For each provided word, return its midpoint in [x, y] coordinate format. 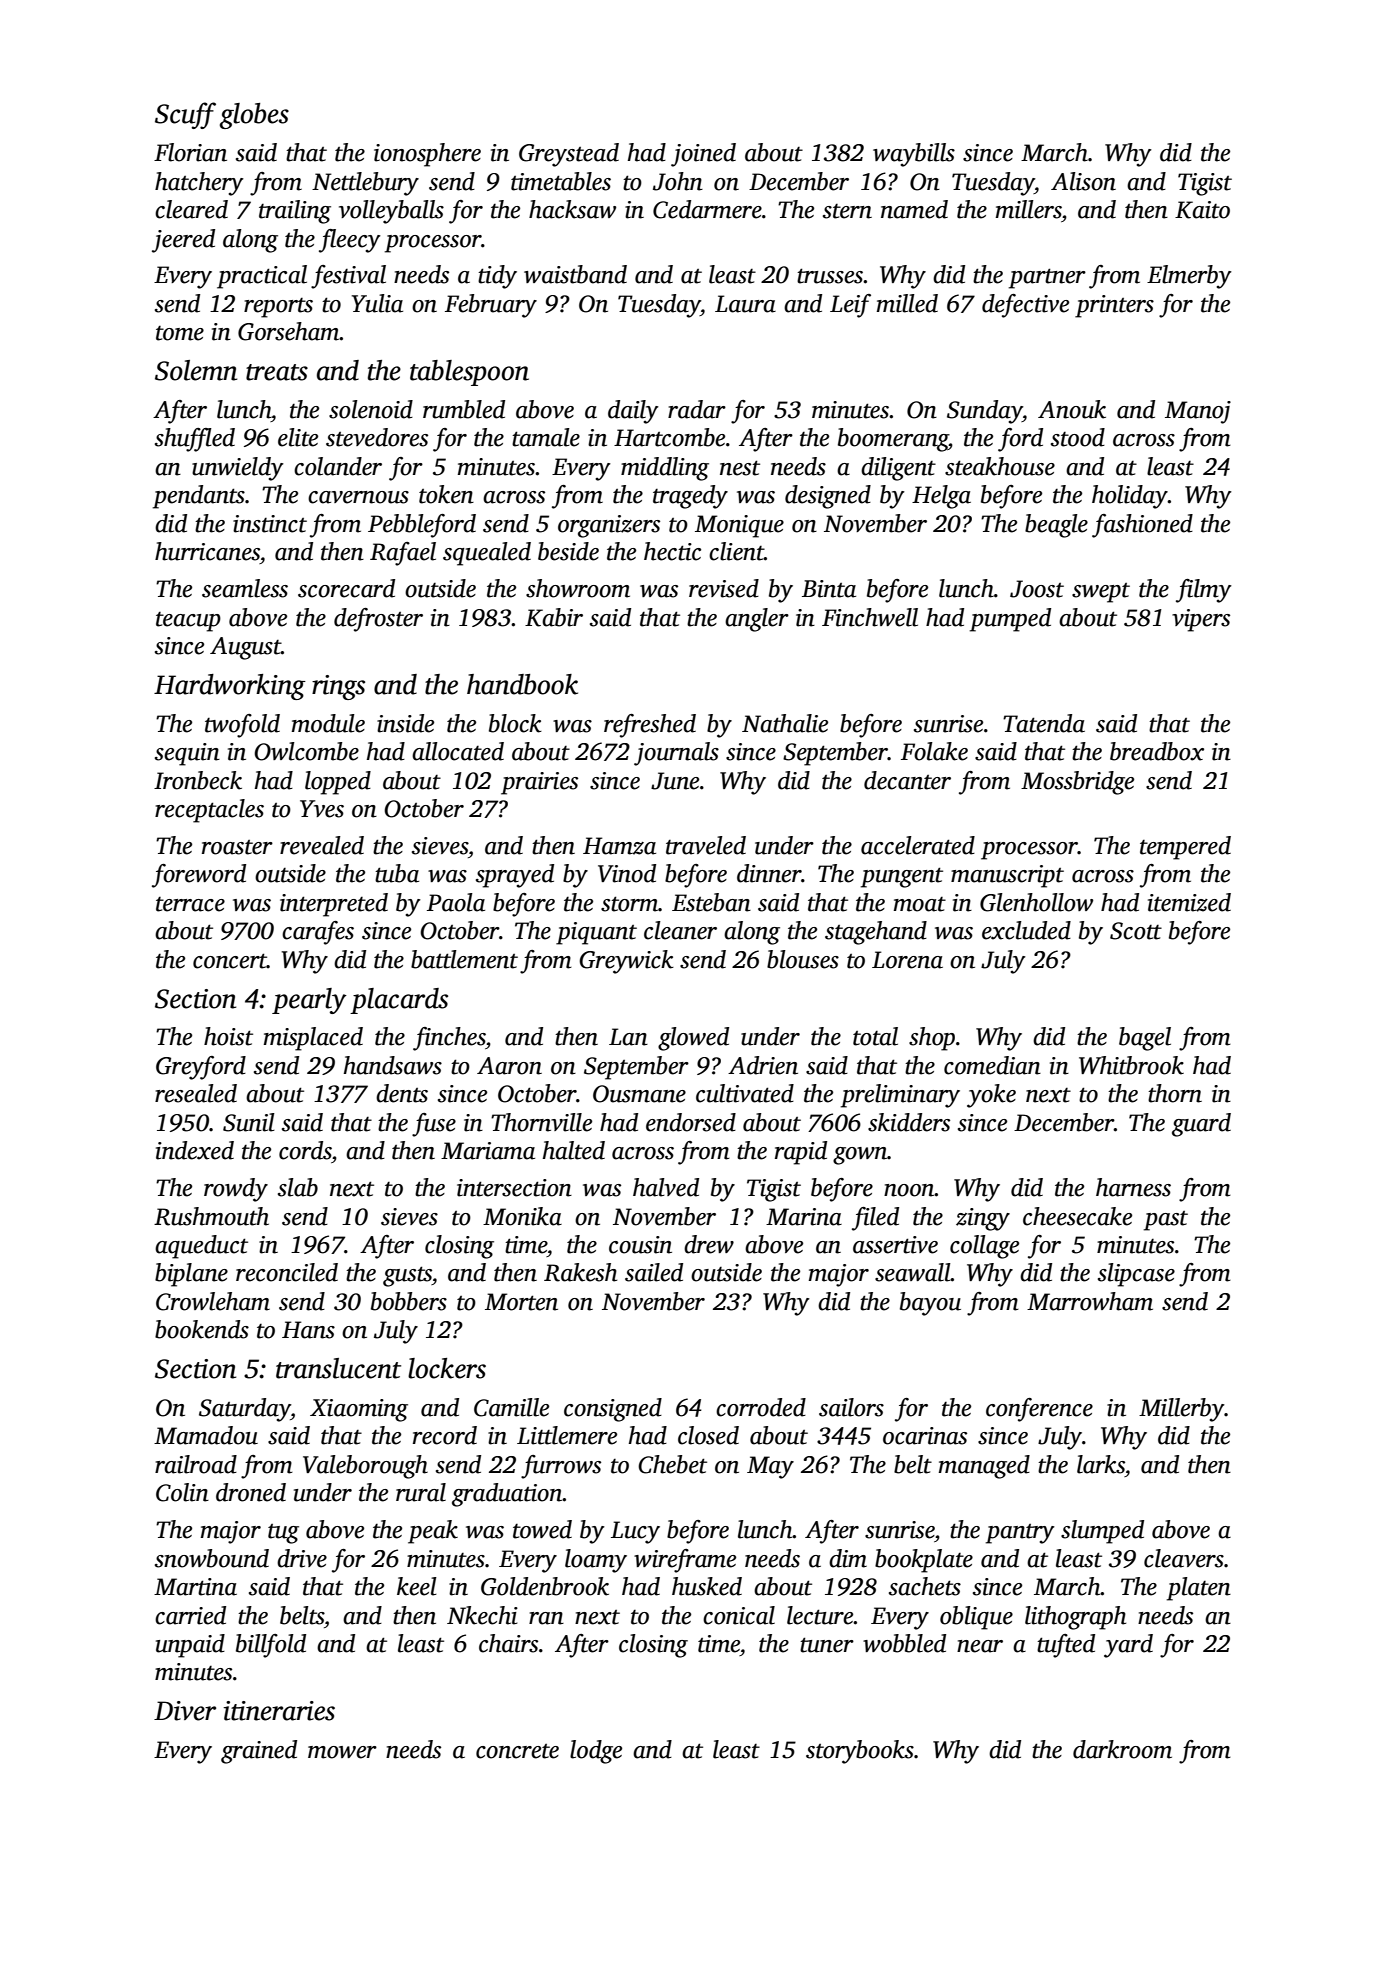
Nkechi [482, 1615]
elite [298, 437]
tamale [546, 437]
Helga [941, 497]
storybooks [860, 1752]
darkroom [1122, 1749]
